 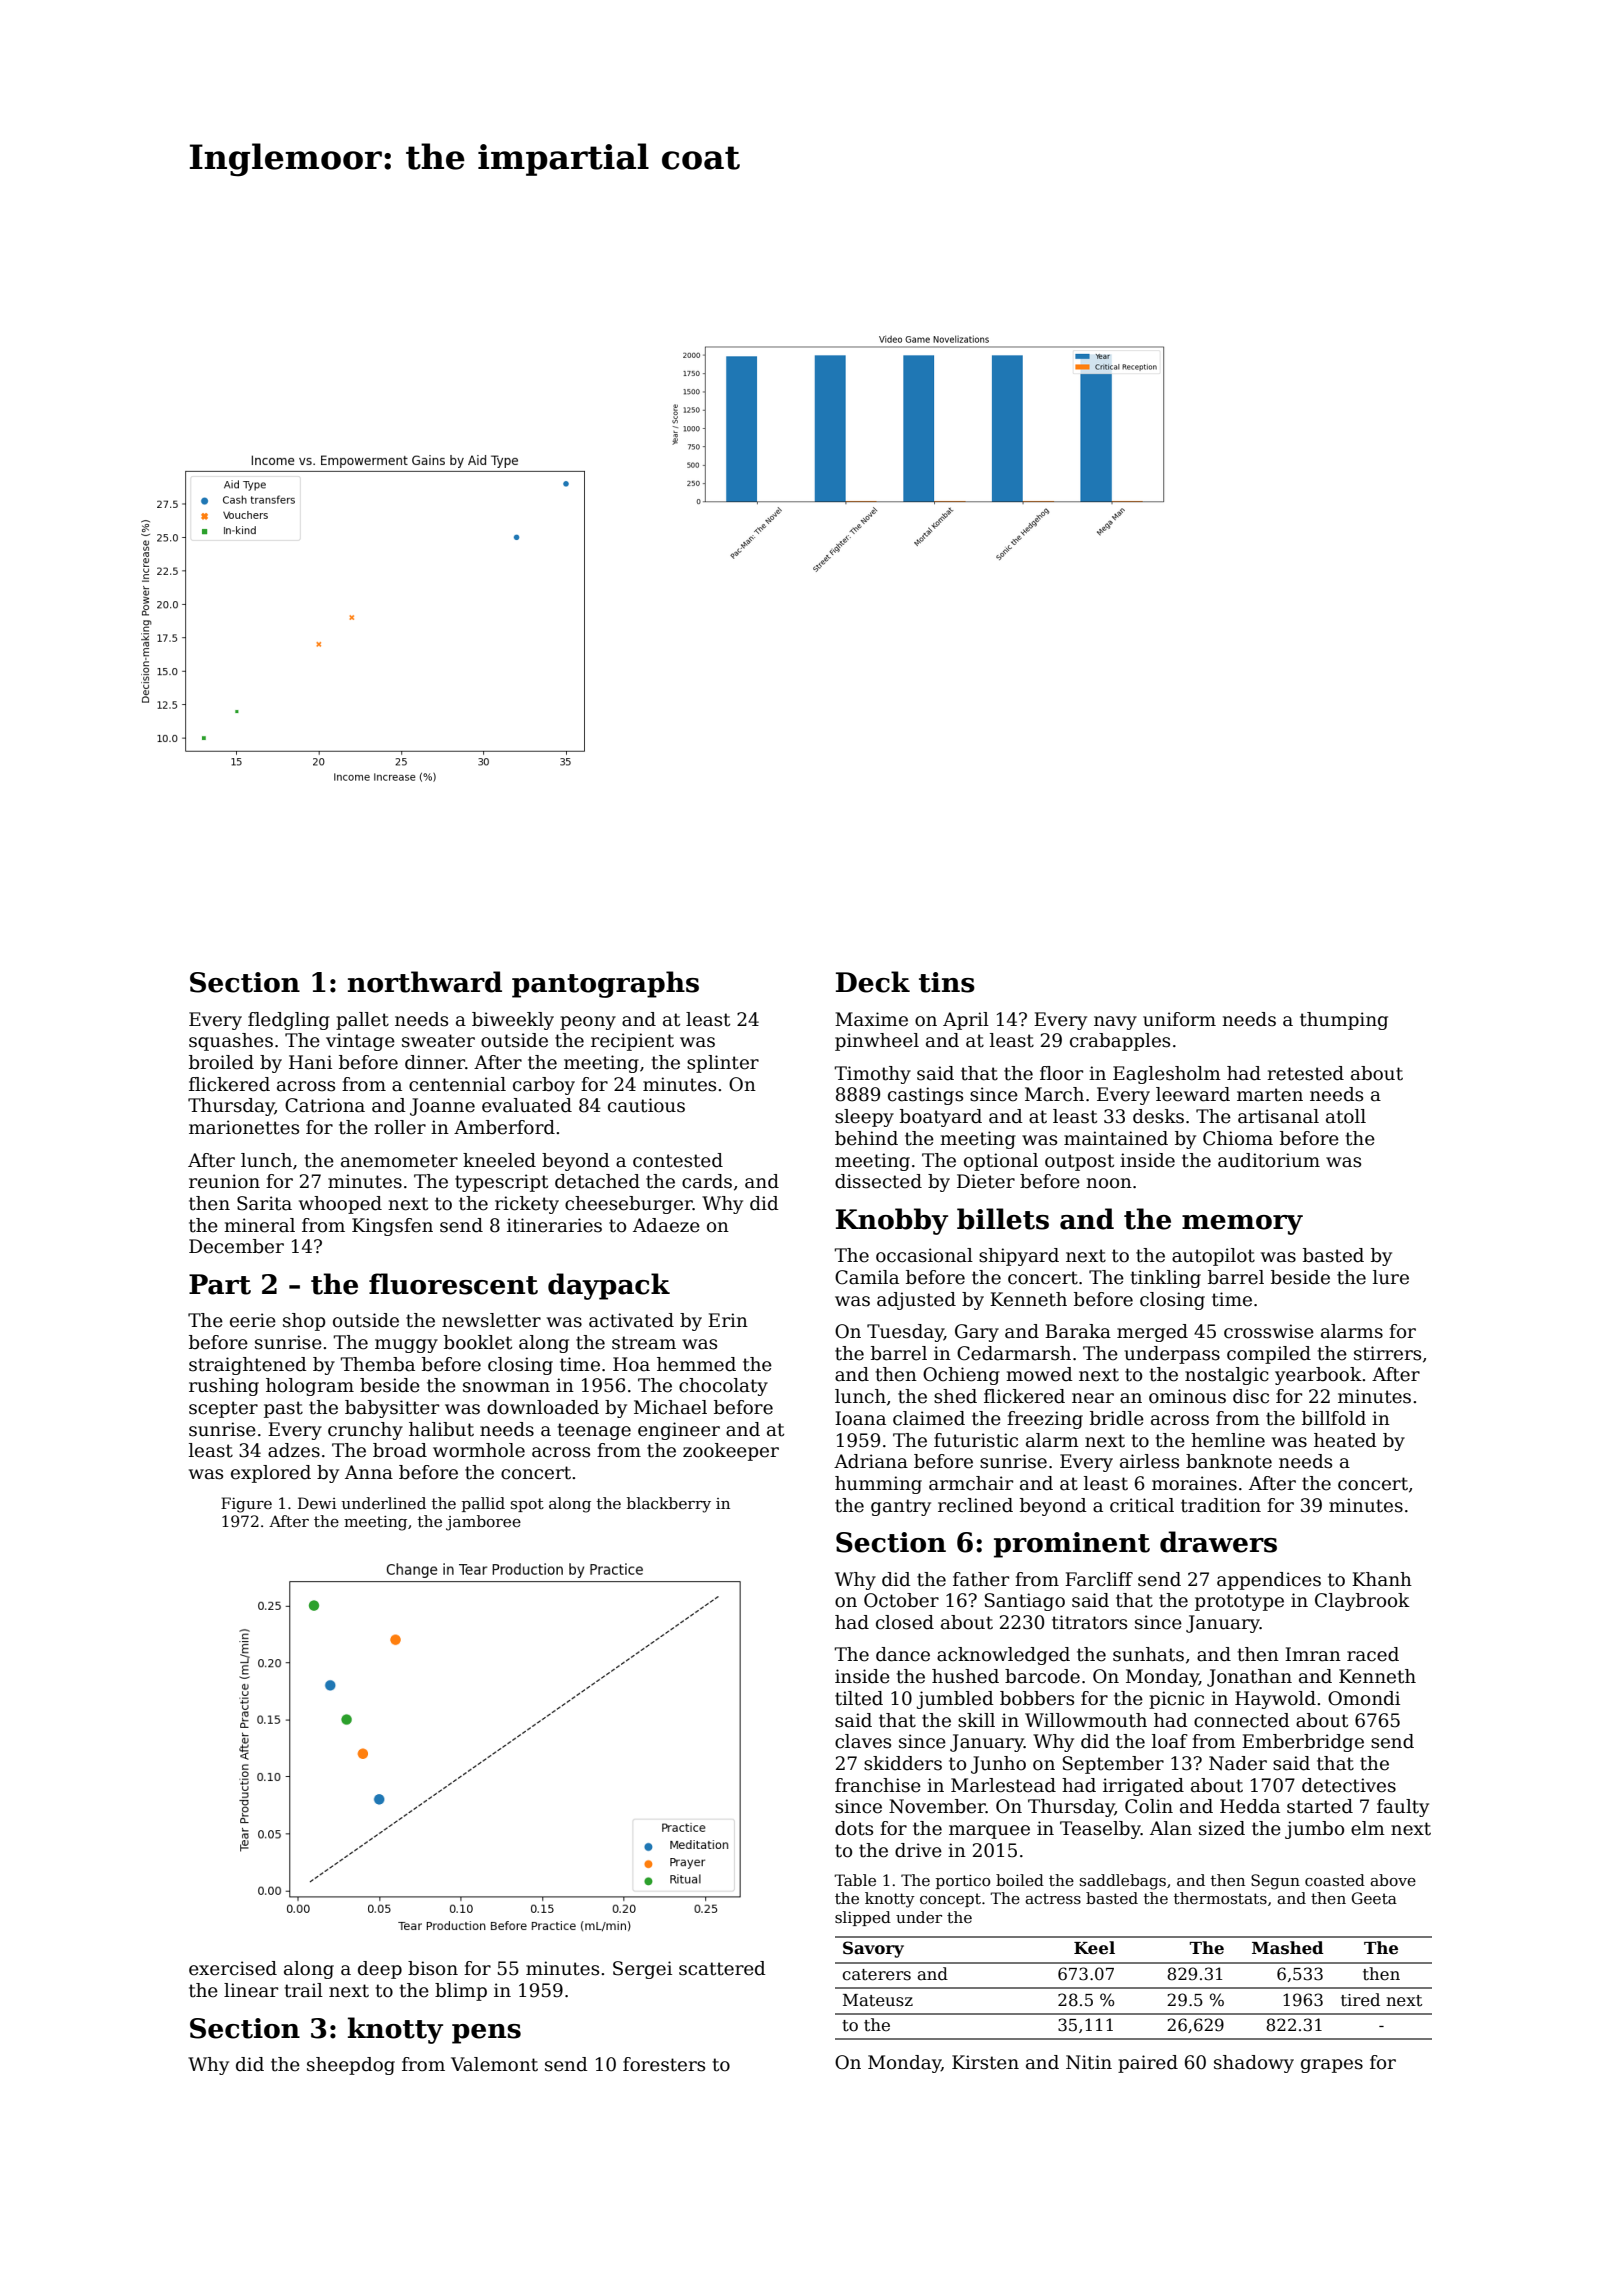 I want to click on uniform, so click(x=1179, y=1019).
